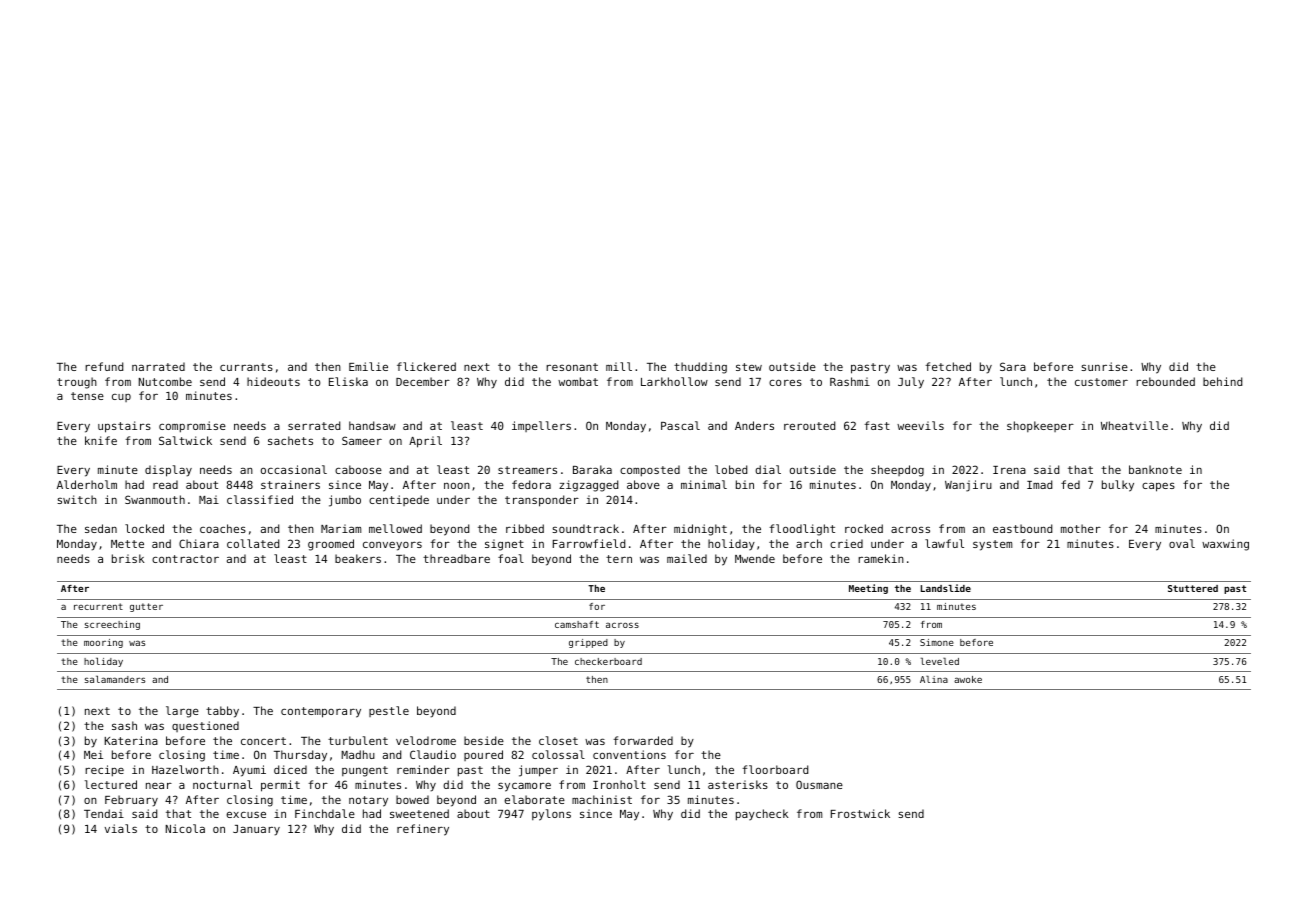 The height and width of the screenshot is (924, 1308). I want to click on capes, so click(1158, 487).
